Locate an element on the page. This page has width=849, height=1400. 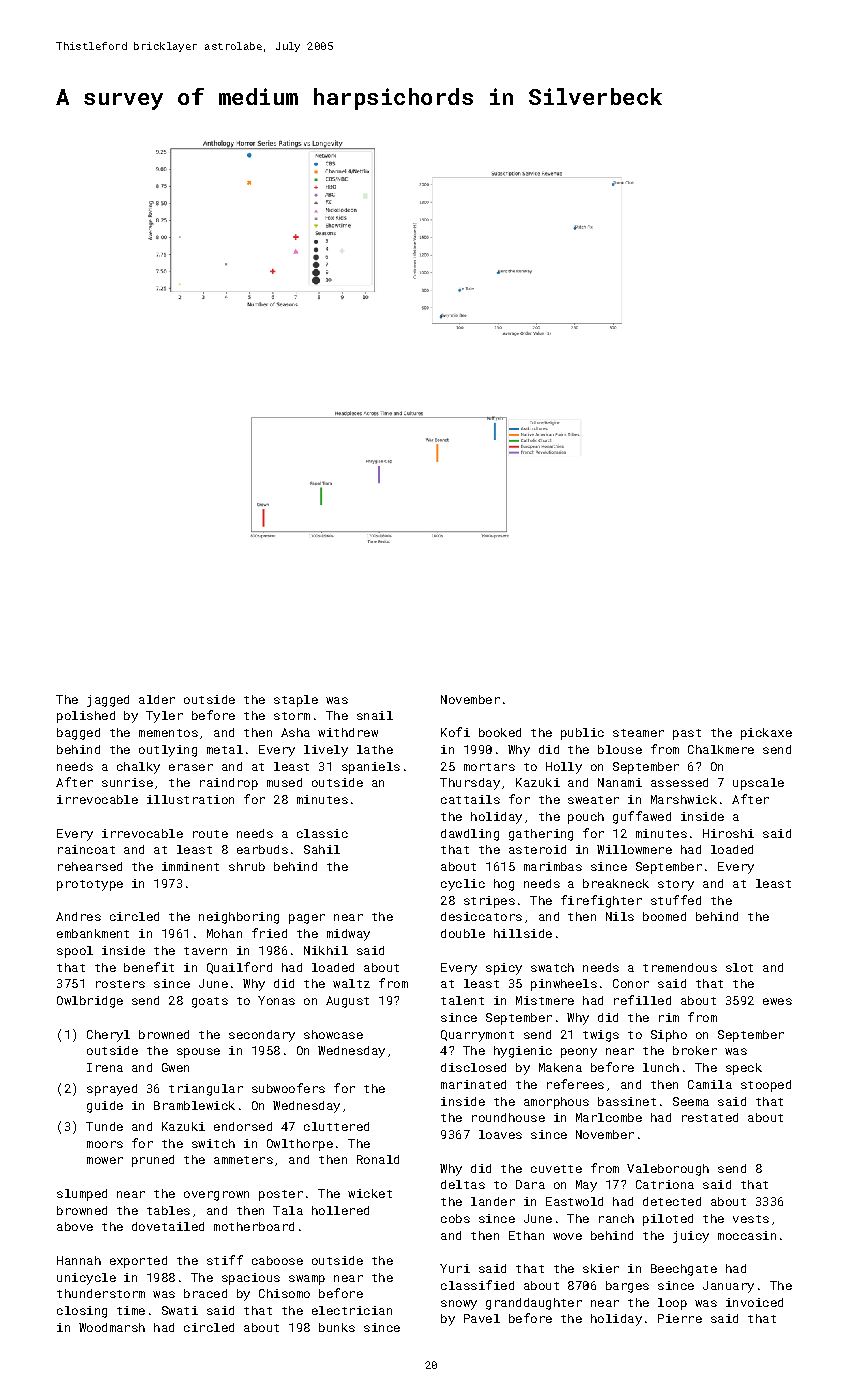
Tyler is located at coordinates (164, 717).
